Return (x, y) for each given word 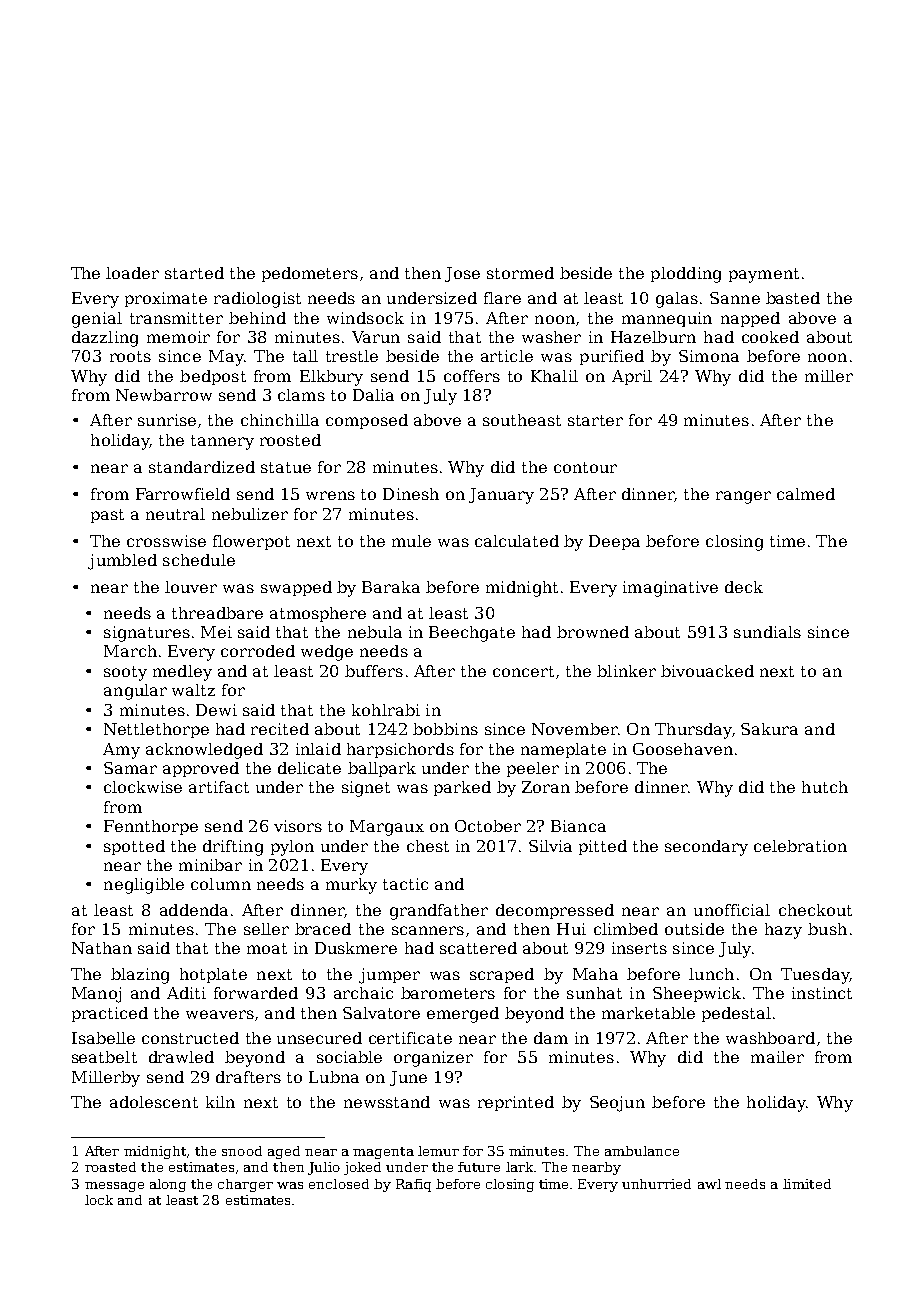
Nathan (102, 948)
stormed (520, 273)
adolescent (154, 1102)
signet (366, 789)
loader (132, 273)
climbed (626, 929)
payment (764, 275)
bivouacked (707, 671)
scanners (428, 930)
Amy (121, 751)
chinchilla (280, 420)
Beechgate (472, 634)
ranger (743, 497)
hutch (825, 787)
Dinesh (411, 494)
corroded (258, 651)
